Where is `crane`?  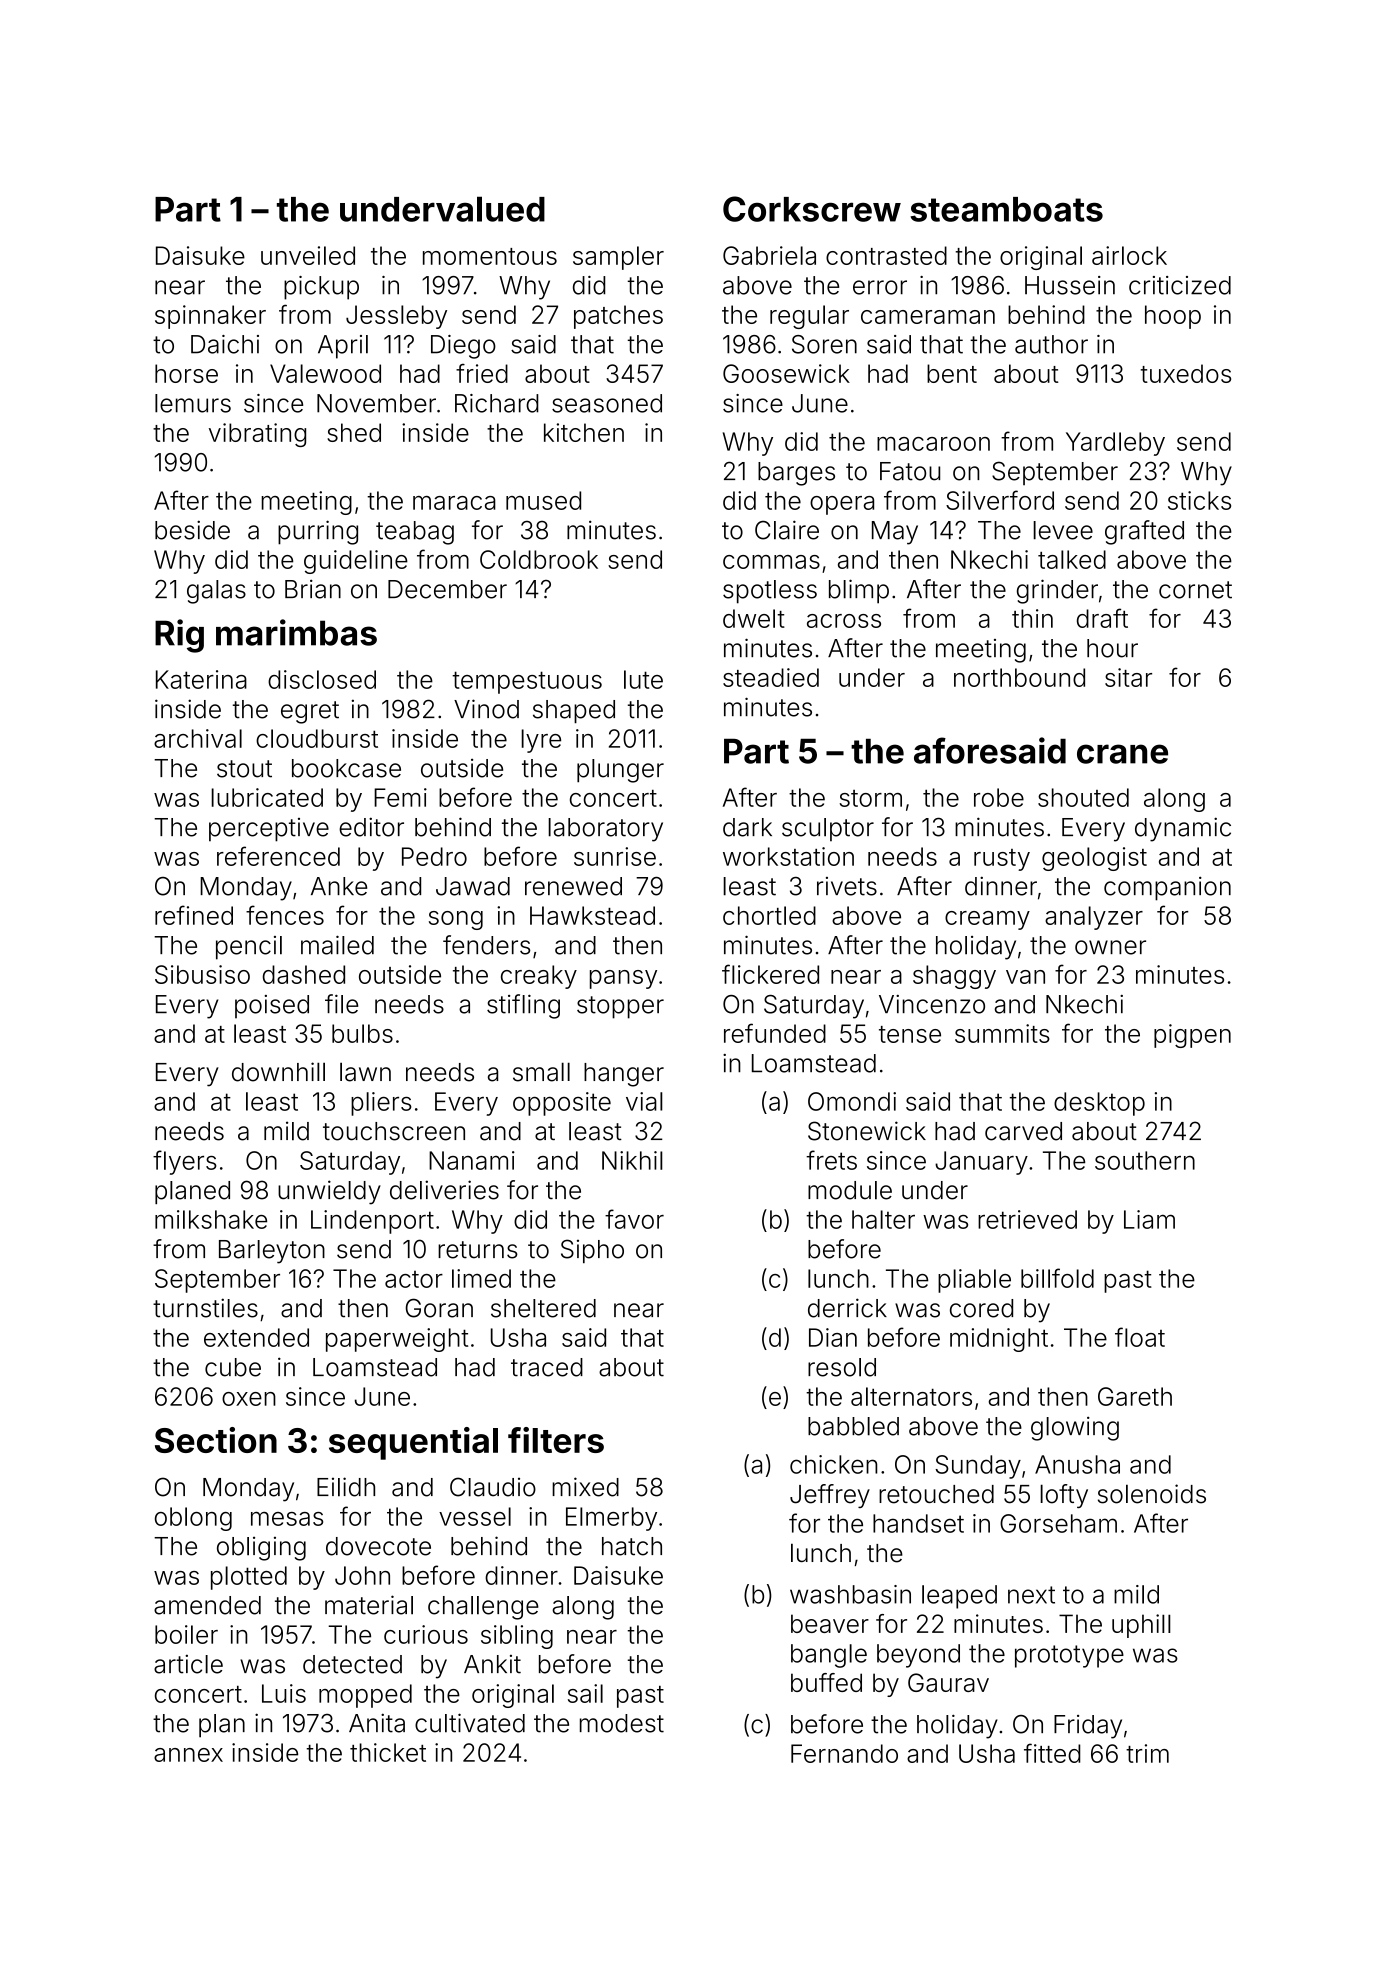 crane is located at coordinates (1122, 754).
